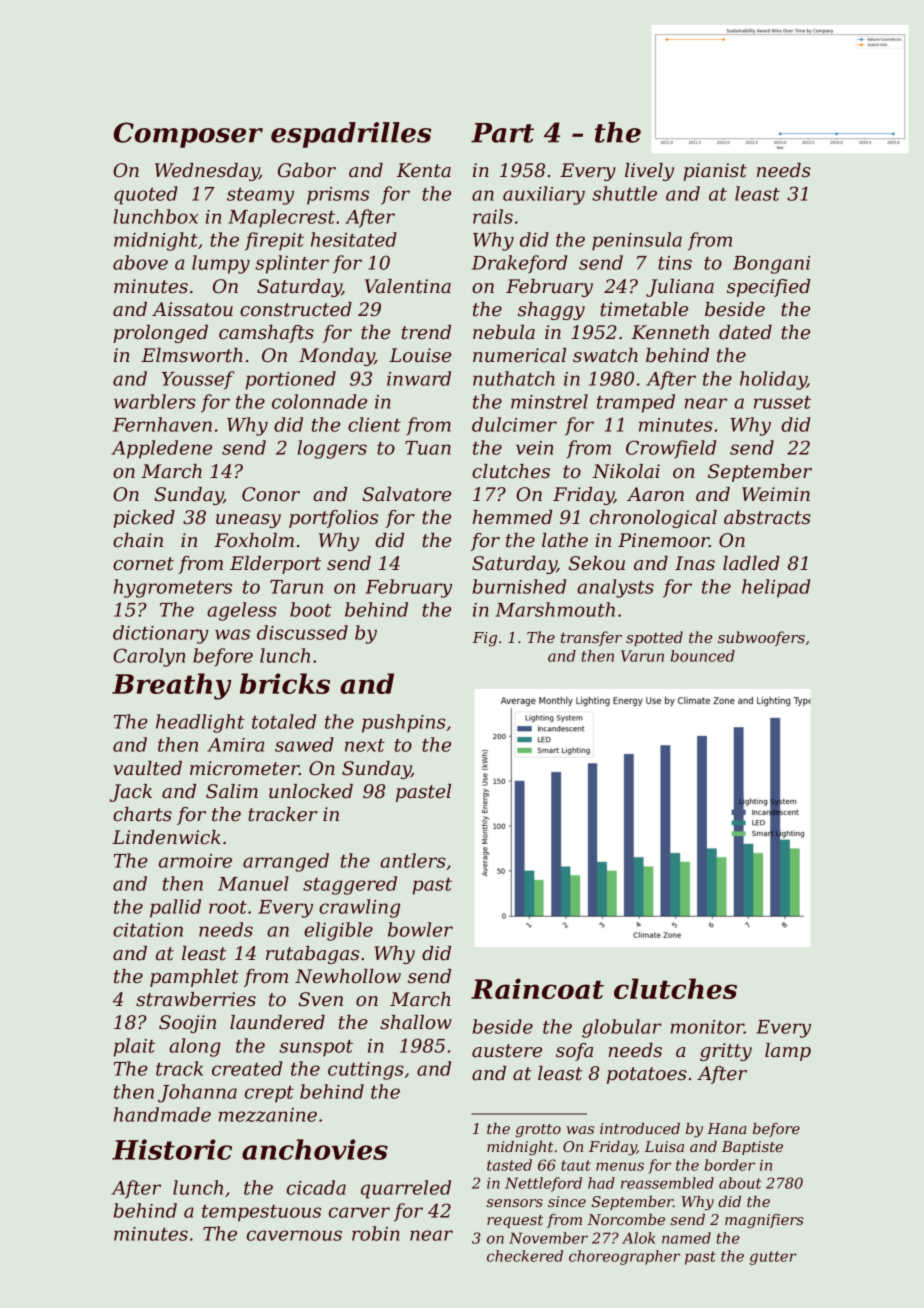 Image resolution: width=924 pixels, height=1308 pixels. Describe the element at coordinates (515, 1221) in the page. I see `request` at that location.
